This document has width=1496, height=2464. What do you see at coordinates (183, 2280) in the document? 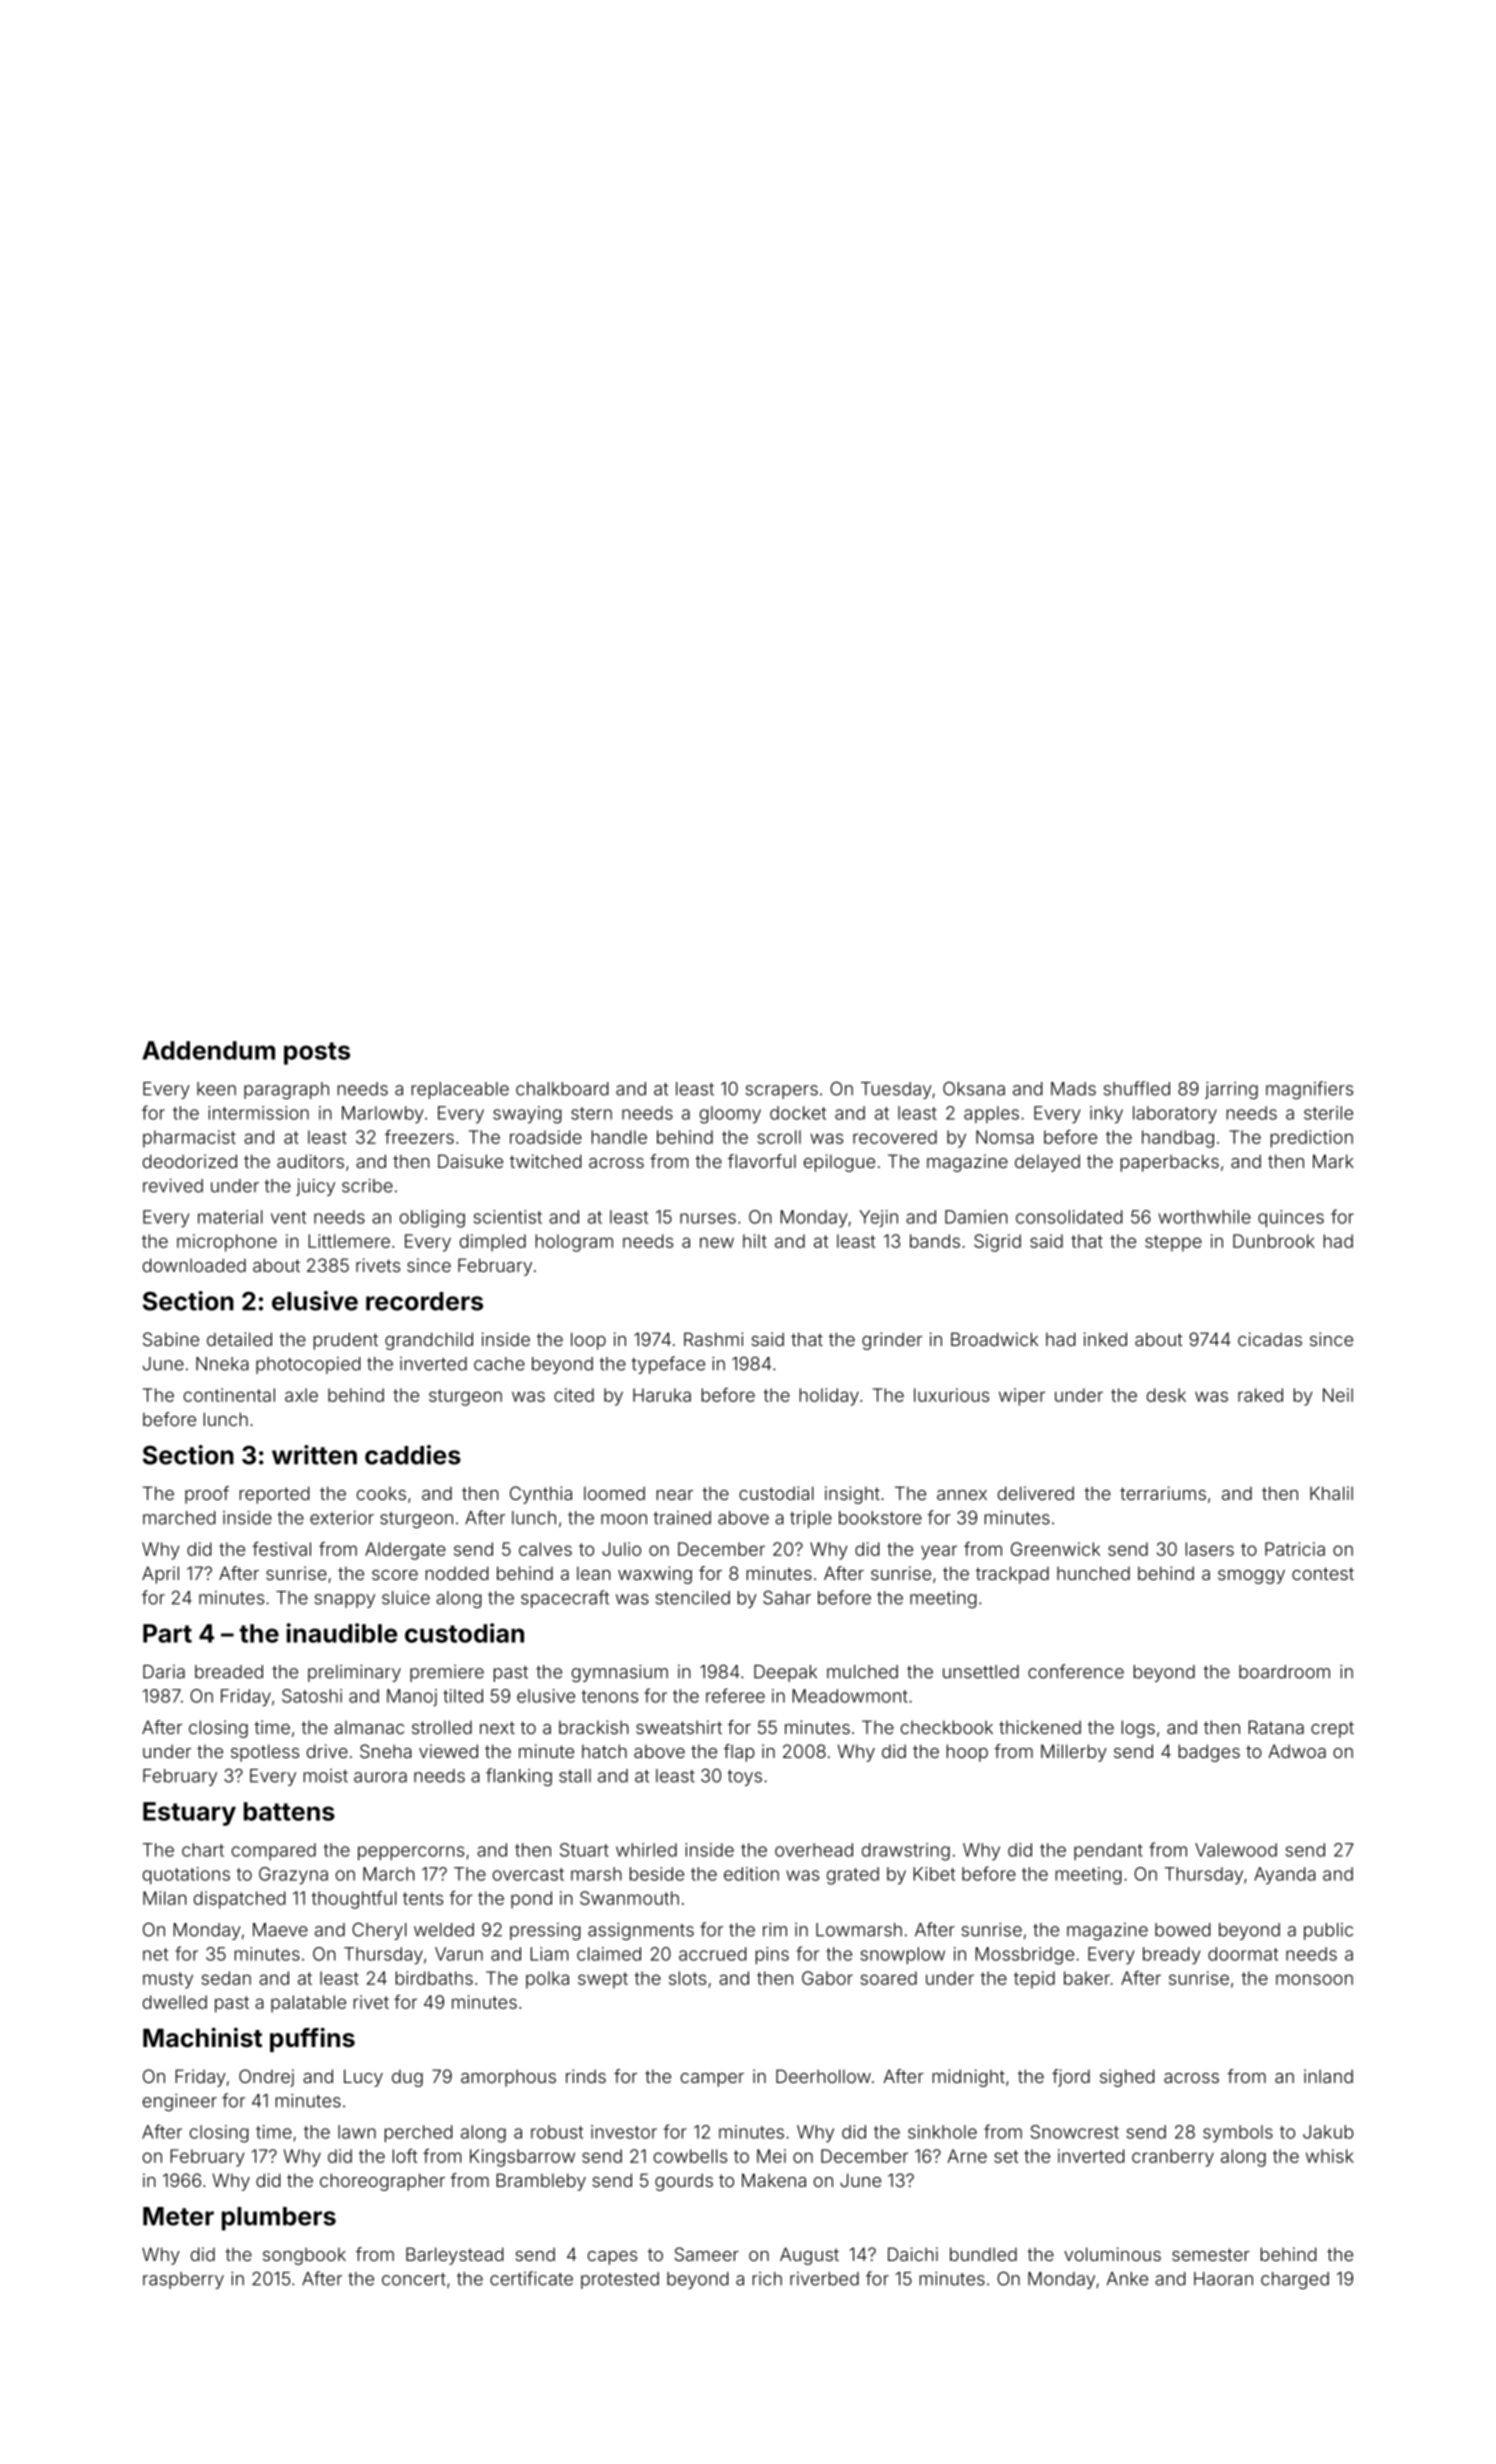
I see `raspberry` at bounding box center [183, 2280].
